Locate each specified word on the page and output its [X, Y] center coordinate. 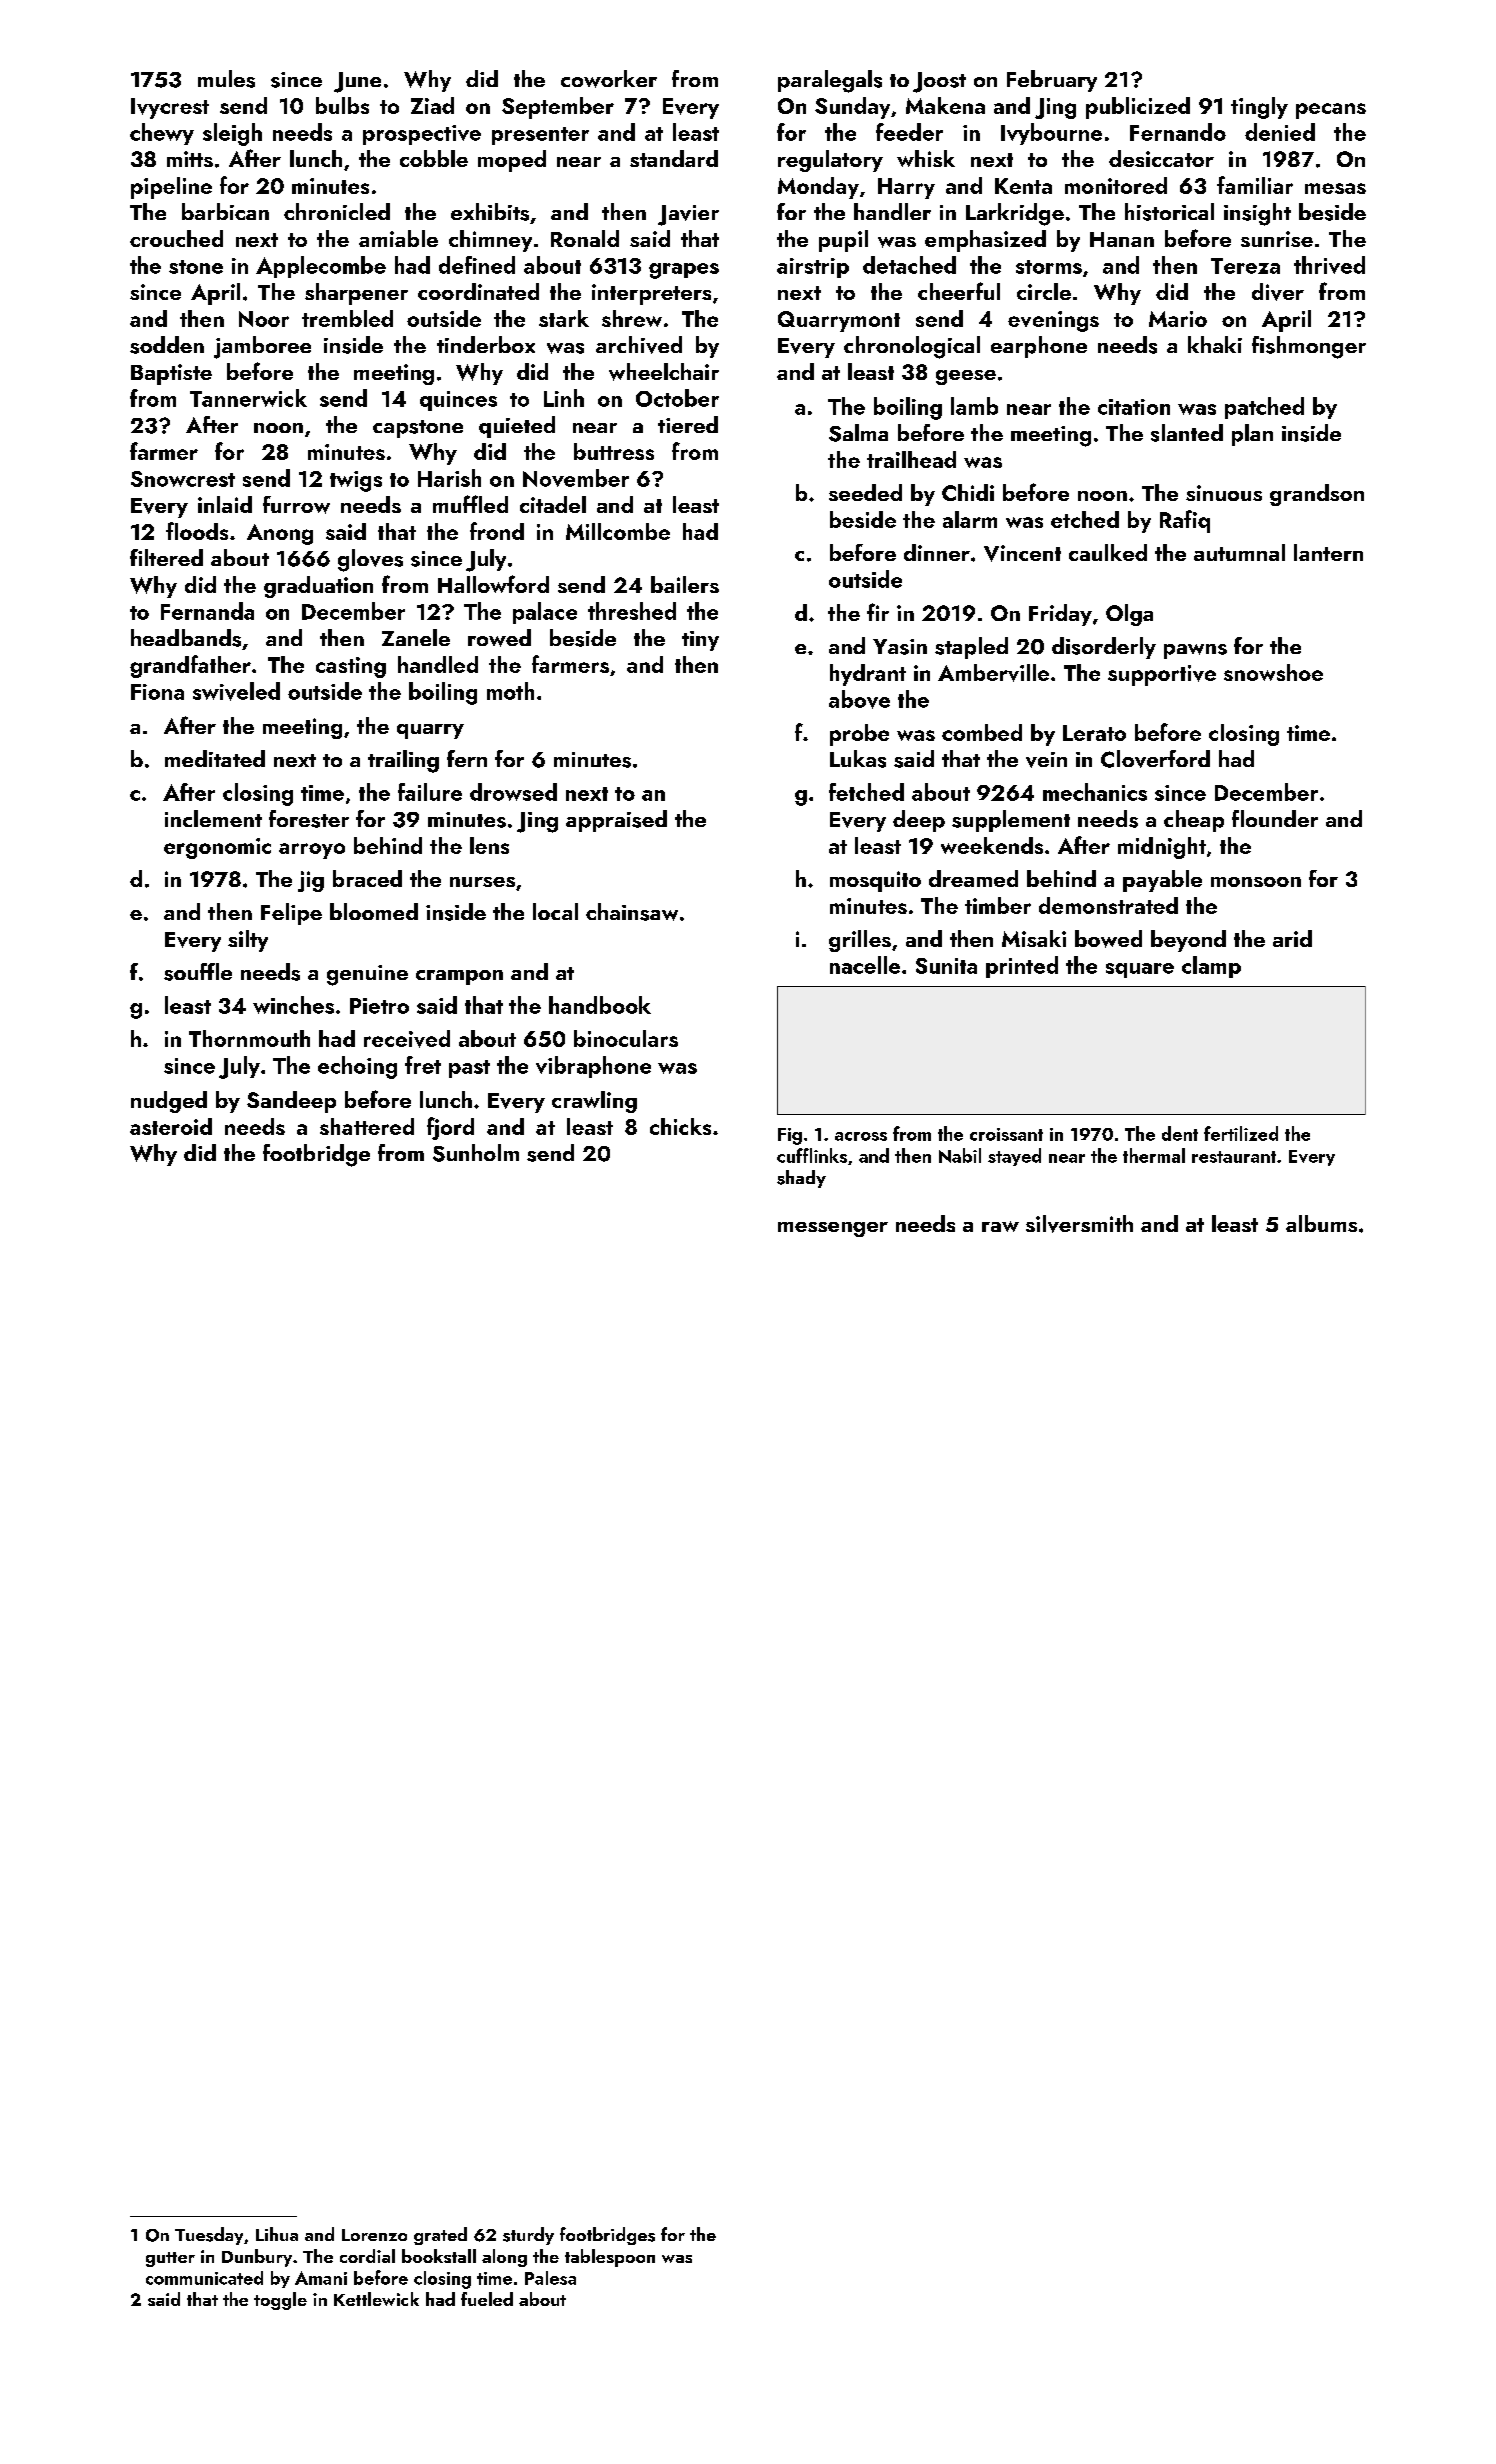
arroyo [312, 851]
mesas [1335, 188]
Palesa [550, 2278]
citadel [553, 504]
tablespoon [610, 2258]
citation [1134, 407]
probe [859, 735]
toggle [280, 2301]
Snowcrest [183, 479]
